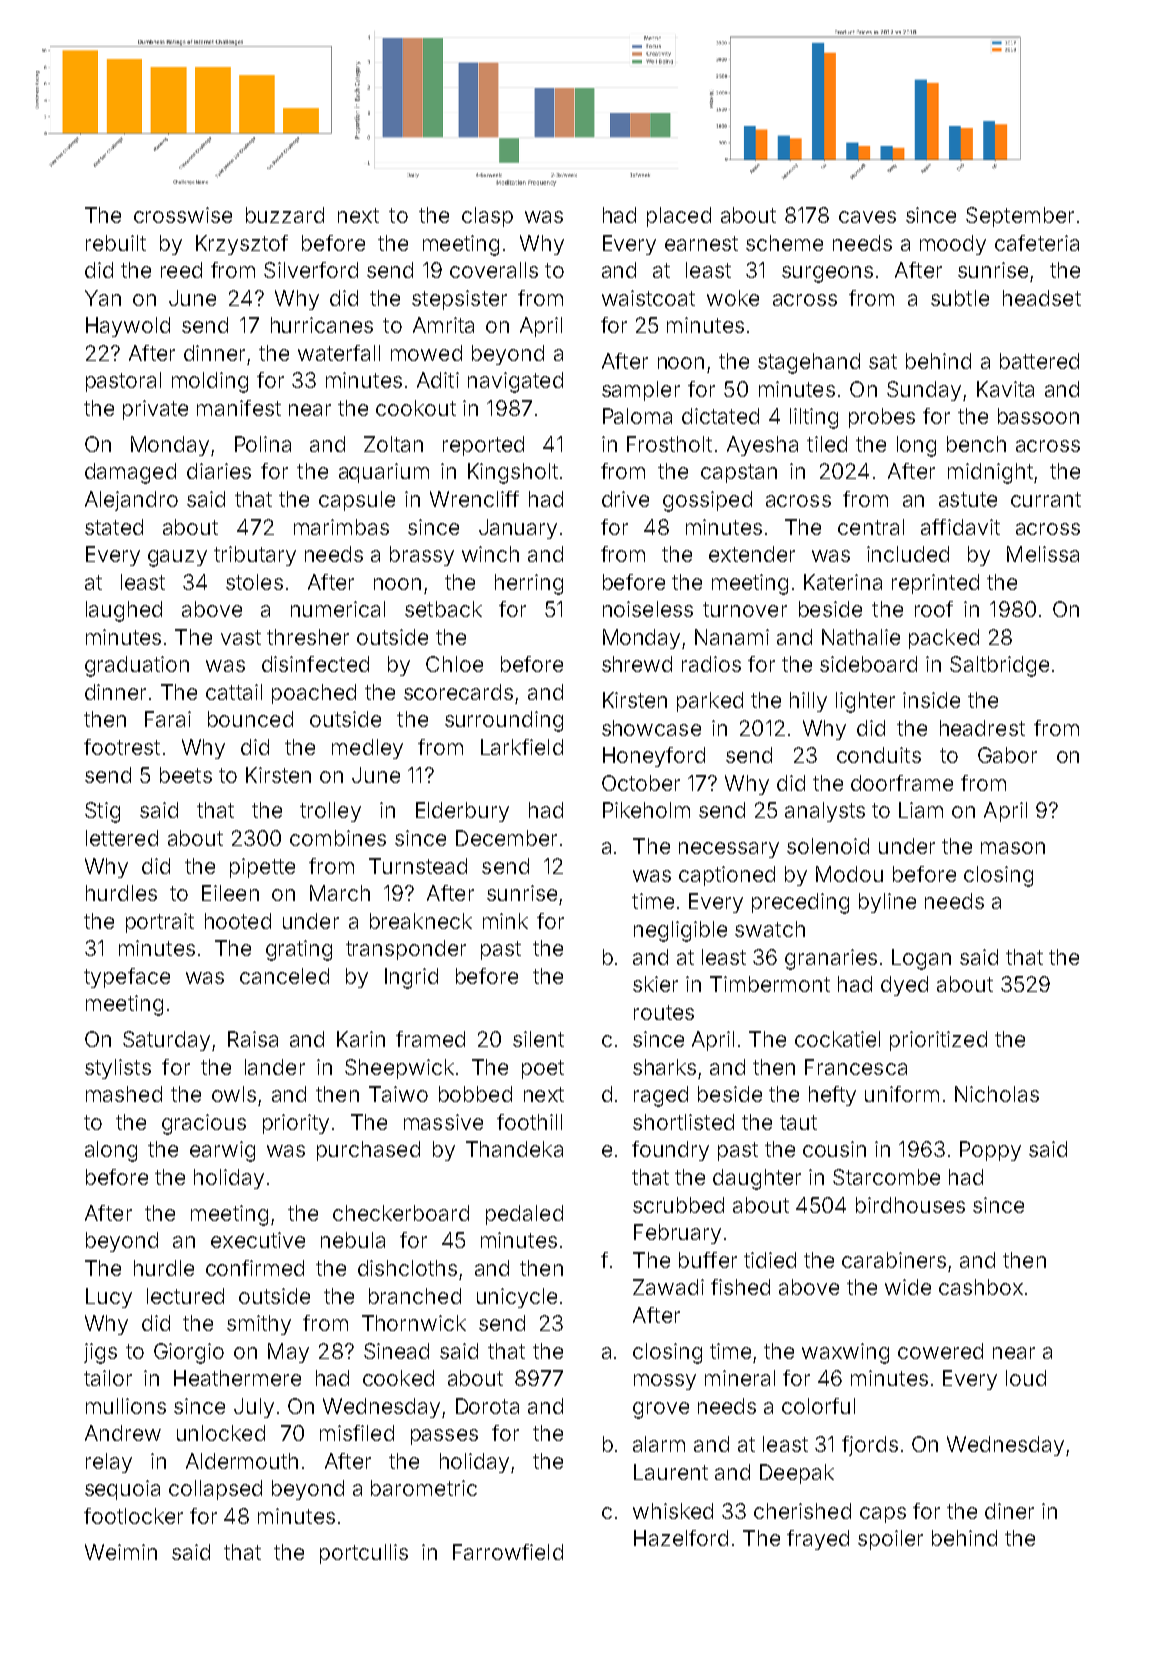  I want to click on private, so click(155, 410).
